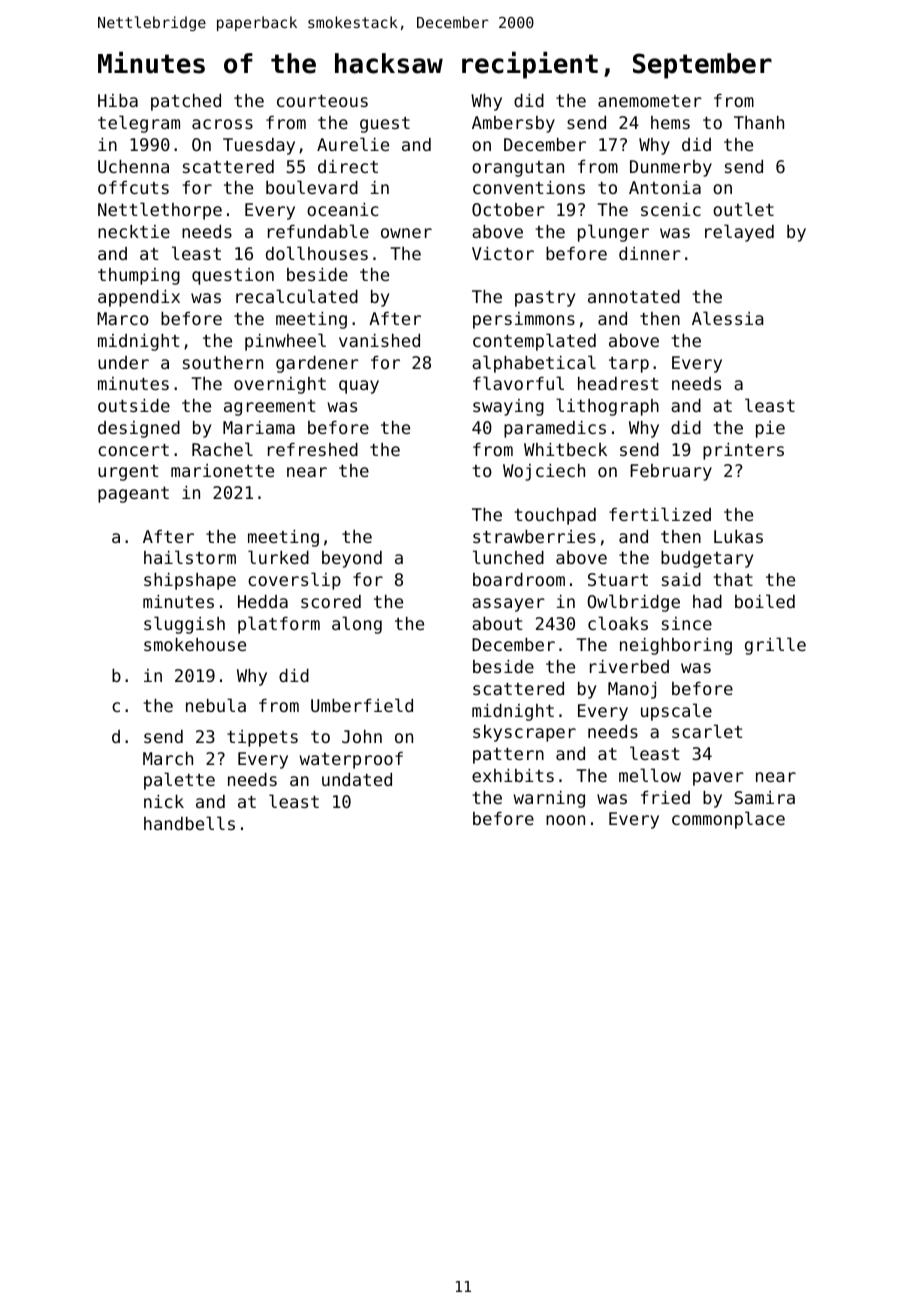 The height and width of the page is (1316, 908). Describe the element at coordinates (168, 758) in the page. I see `March` at that location.
